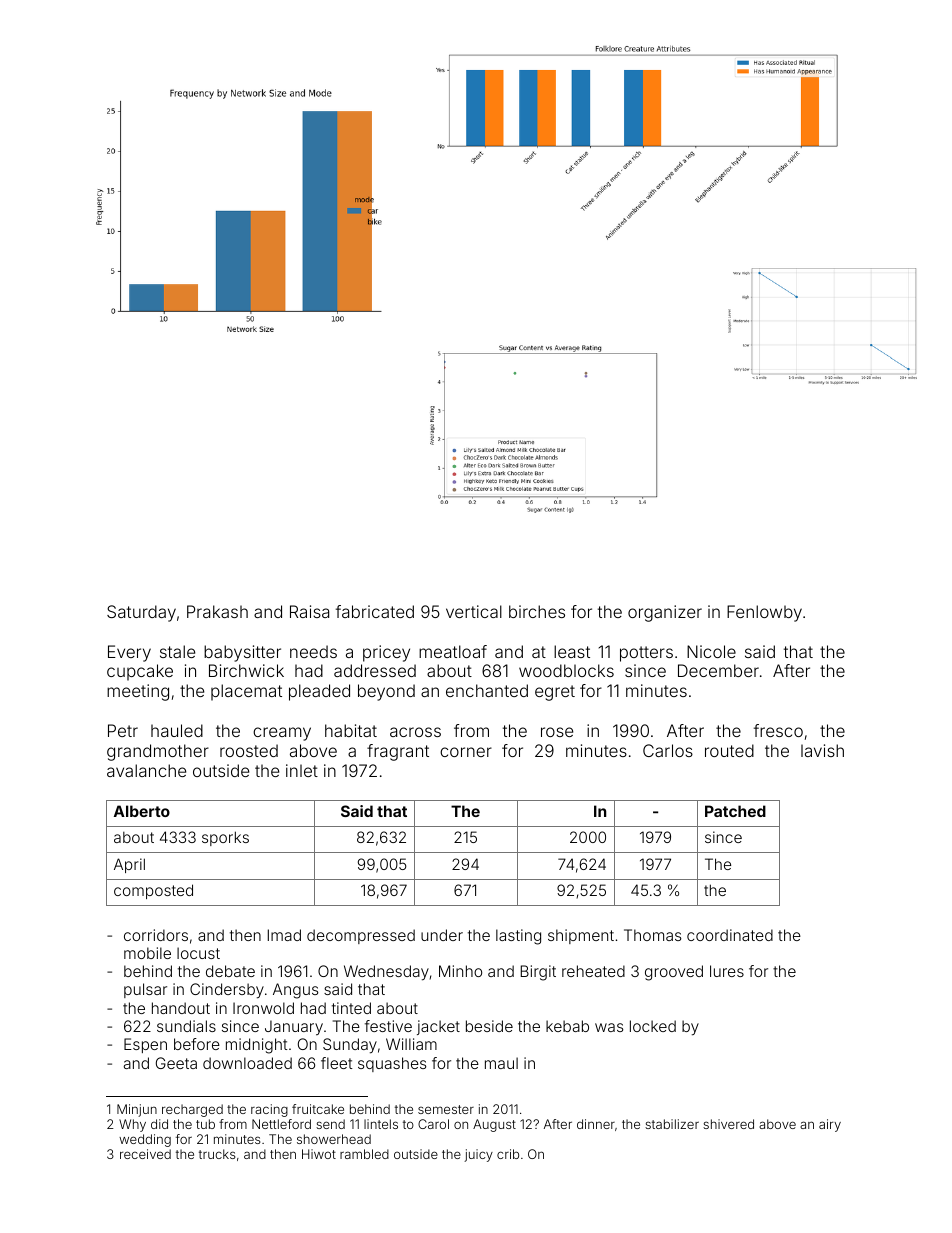 This document has height=1233, width=952. I want to click on Raisa, so click(309, 611).
